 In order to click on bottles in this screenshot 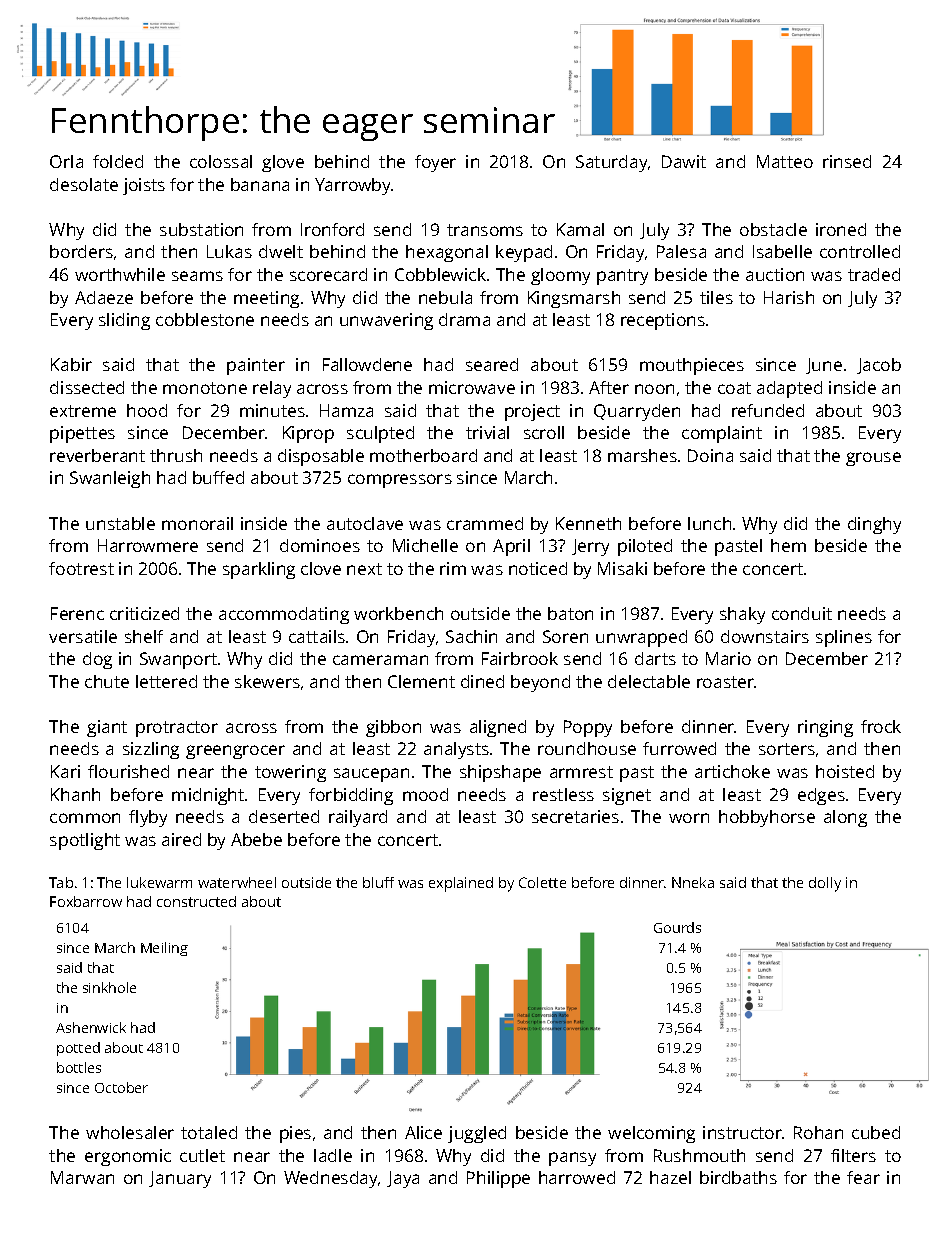, I will do `click(79, 1067)`.
